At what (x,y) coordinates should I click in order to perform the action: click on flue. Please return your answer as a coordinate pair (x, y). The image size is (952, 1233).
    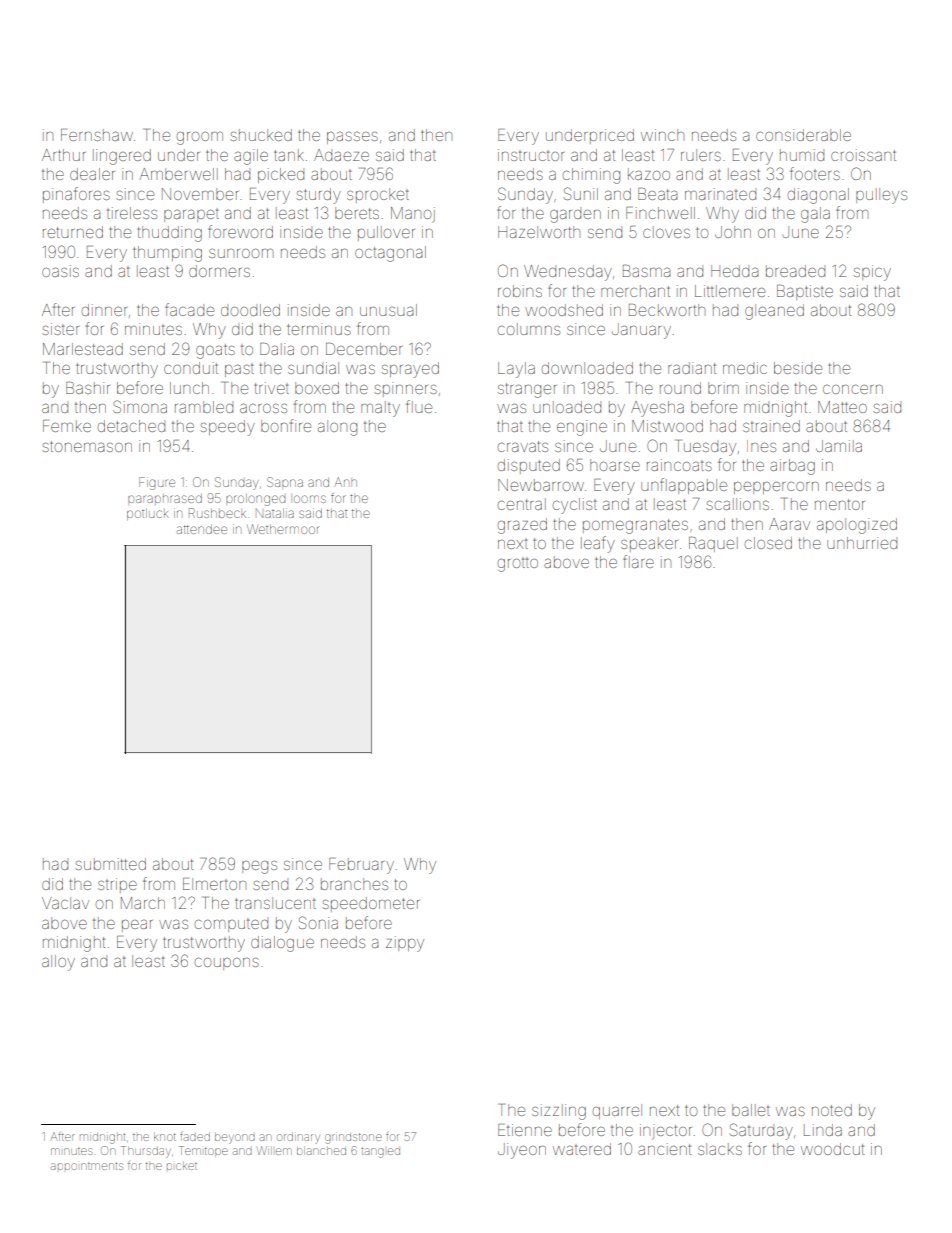
    Looking at the image, I should click on (419, 406).
